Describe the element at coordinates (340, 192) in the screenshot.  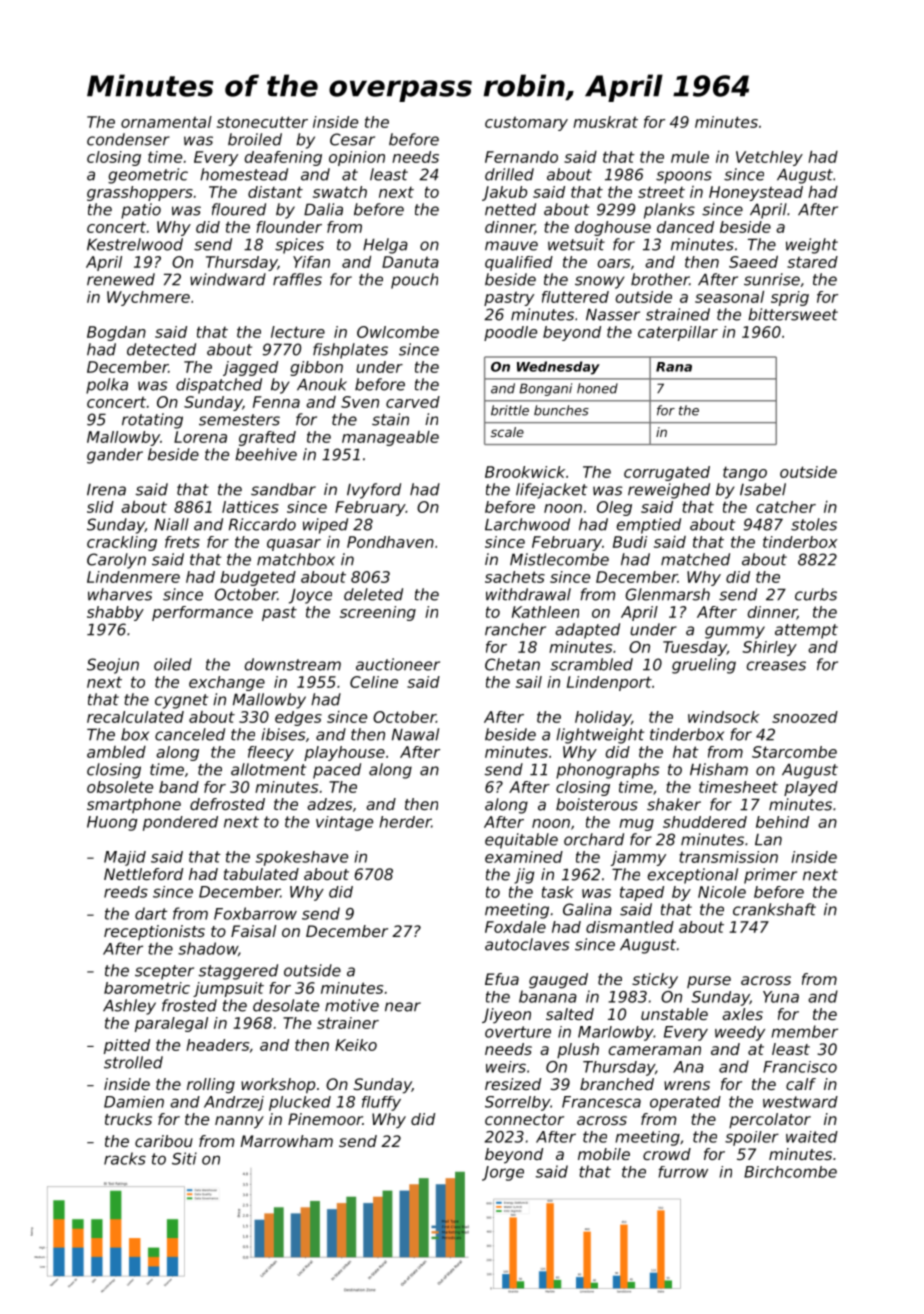
I see `swatch` at that location.
